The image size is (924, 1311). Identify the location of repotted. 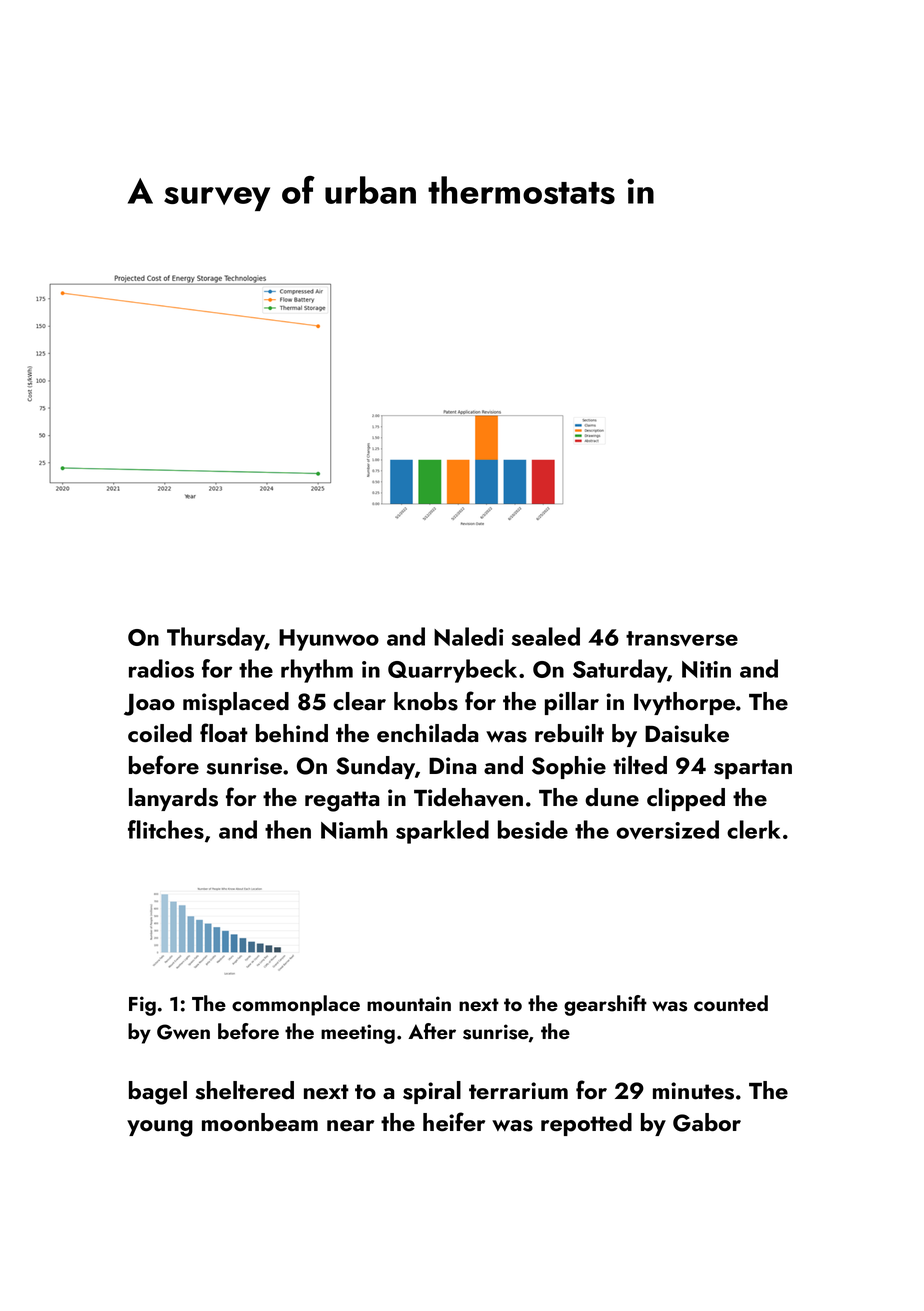
(586, 1124).
